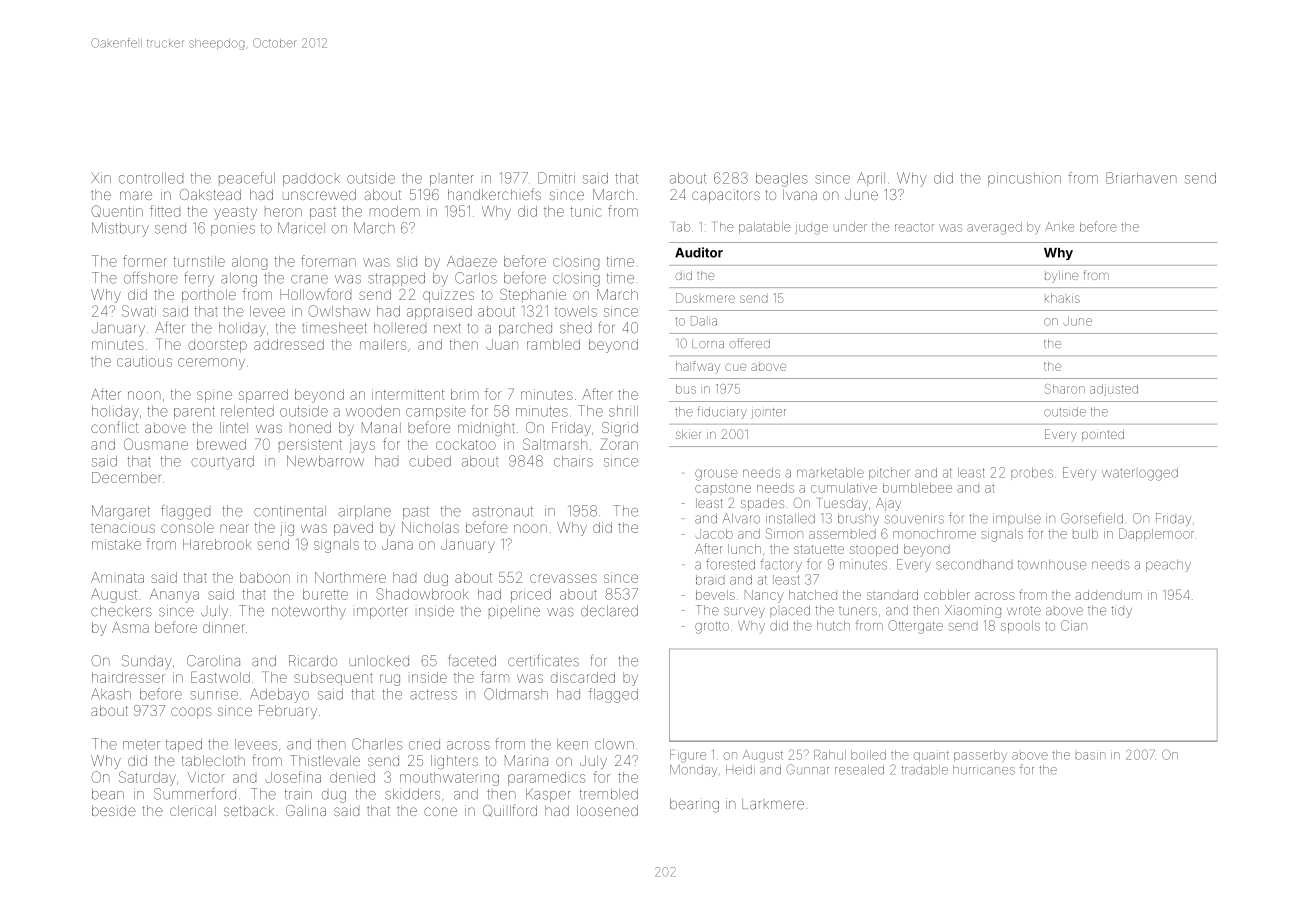  What do you see at coordinates (407, 261) in the screenshot?
I see `slid` at bounding box center [407, 261].
